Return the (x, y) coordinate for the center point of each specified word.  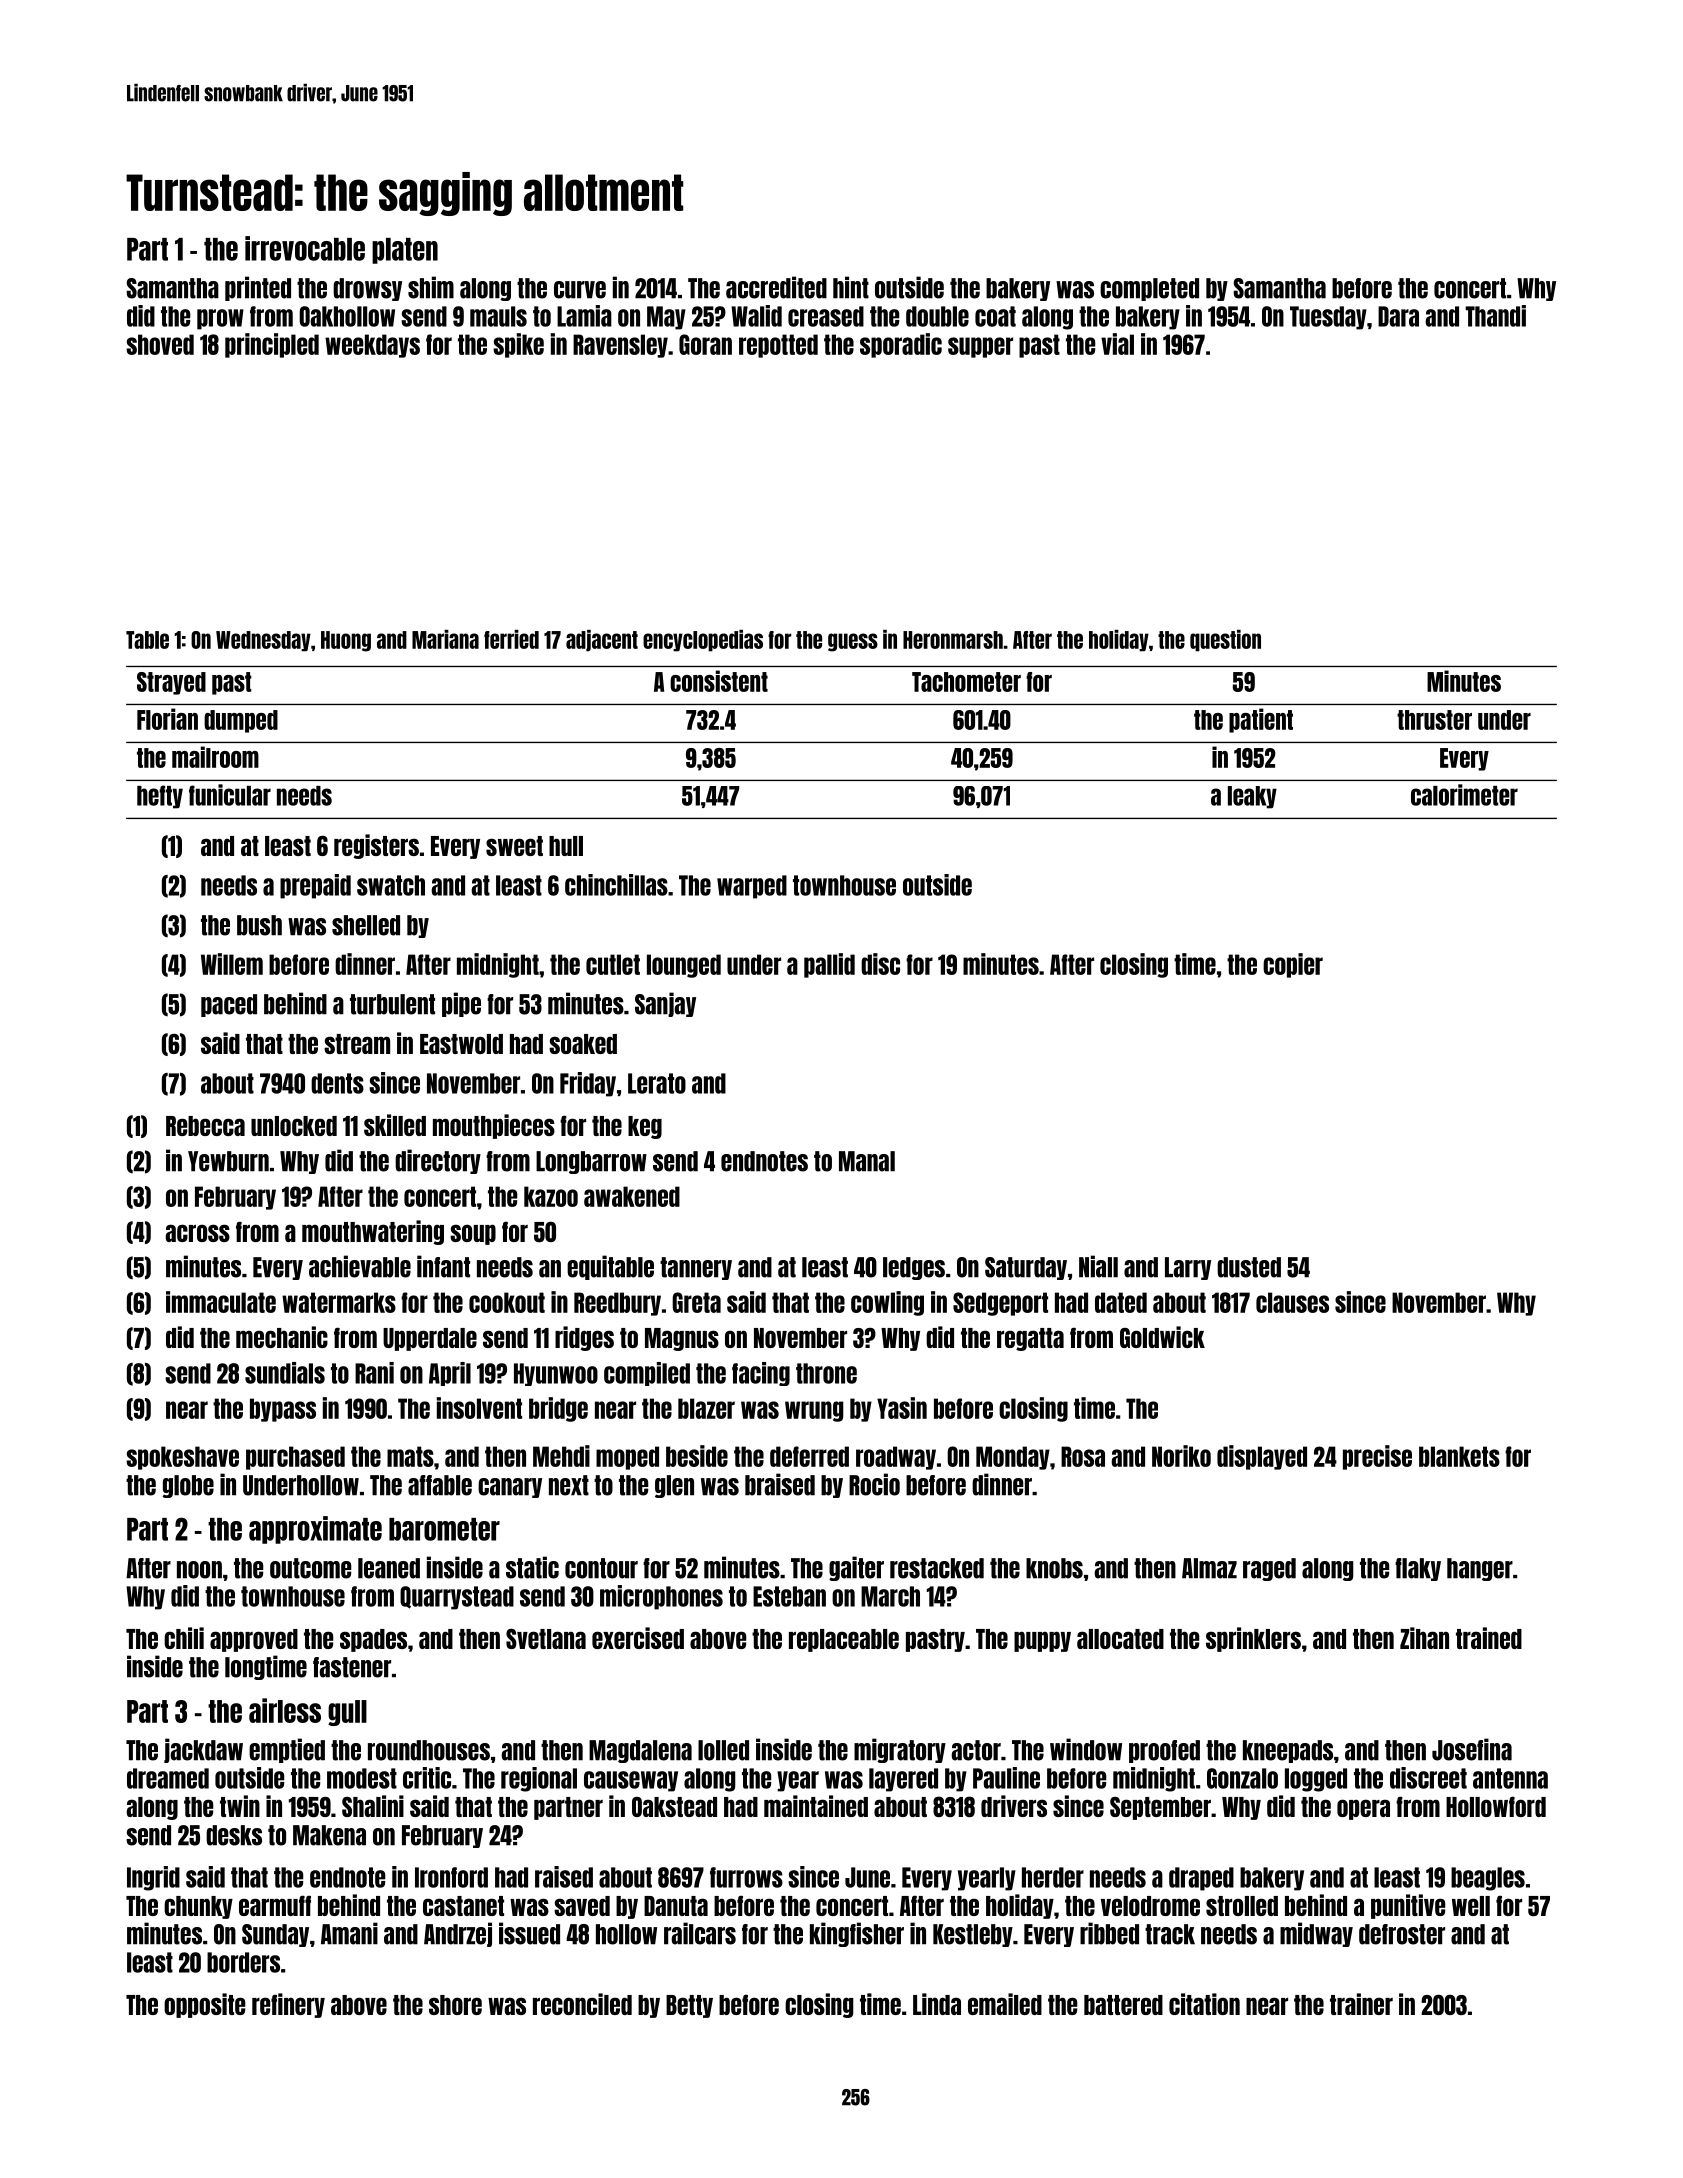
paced (229, 1005)
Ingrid (153, 1878)
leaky (1252, 797)
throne (826, 1373)
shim (431, 287)
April (450, 1374)
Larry (1188, 1268)
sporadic (901, 345)
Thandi (1495, 316)
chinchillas (616, 885)
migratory (900, 1750)
